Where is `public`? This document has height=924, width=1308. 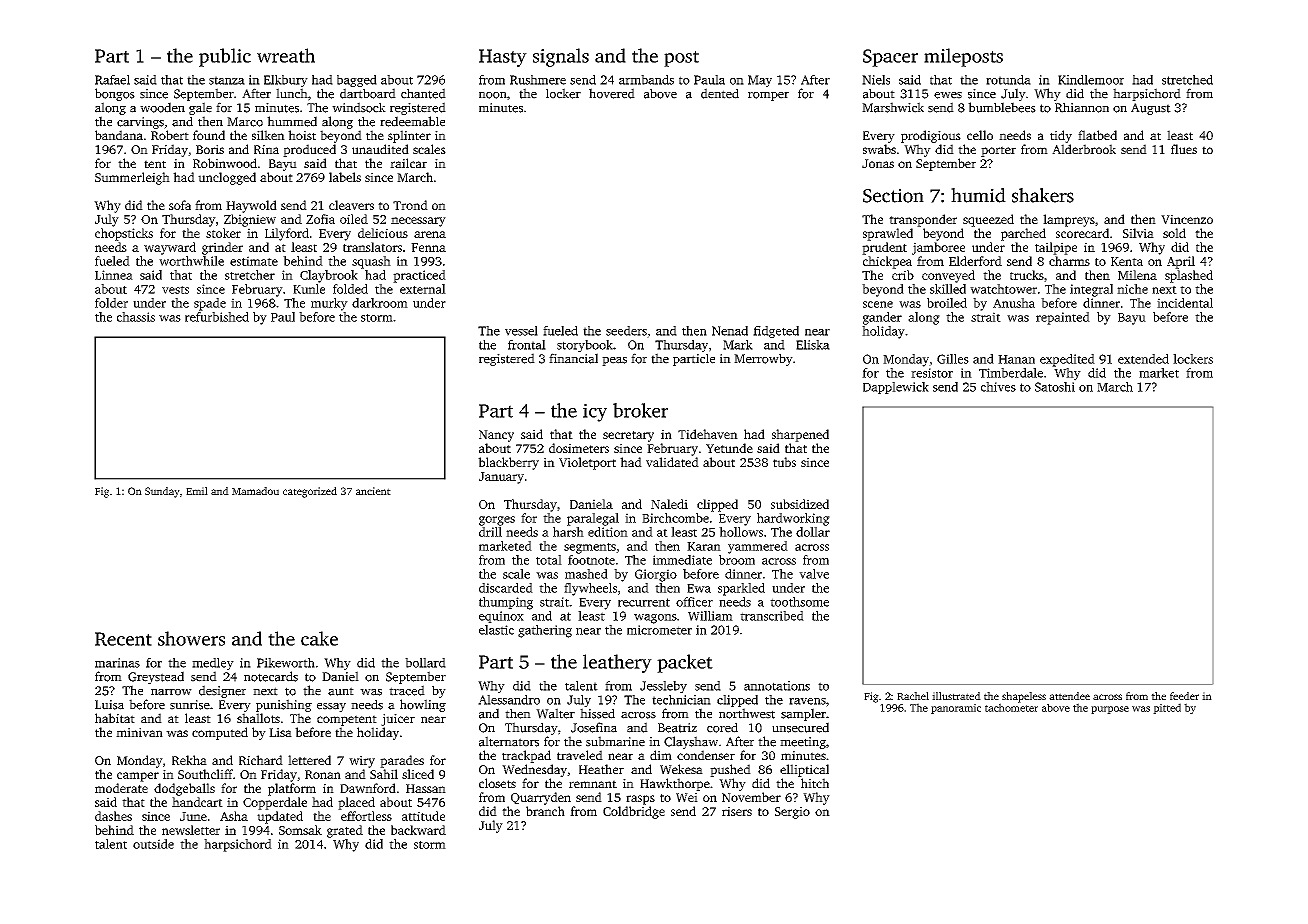
public is located at coordinates (225, 57).
